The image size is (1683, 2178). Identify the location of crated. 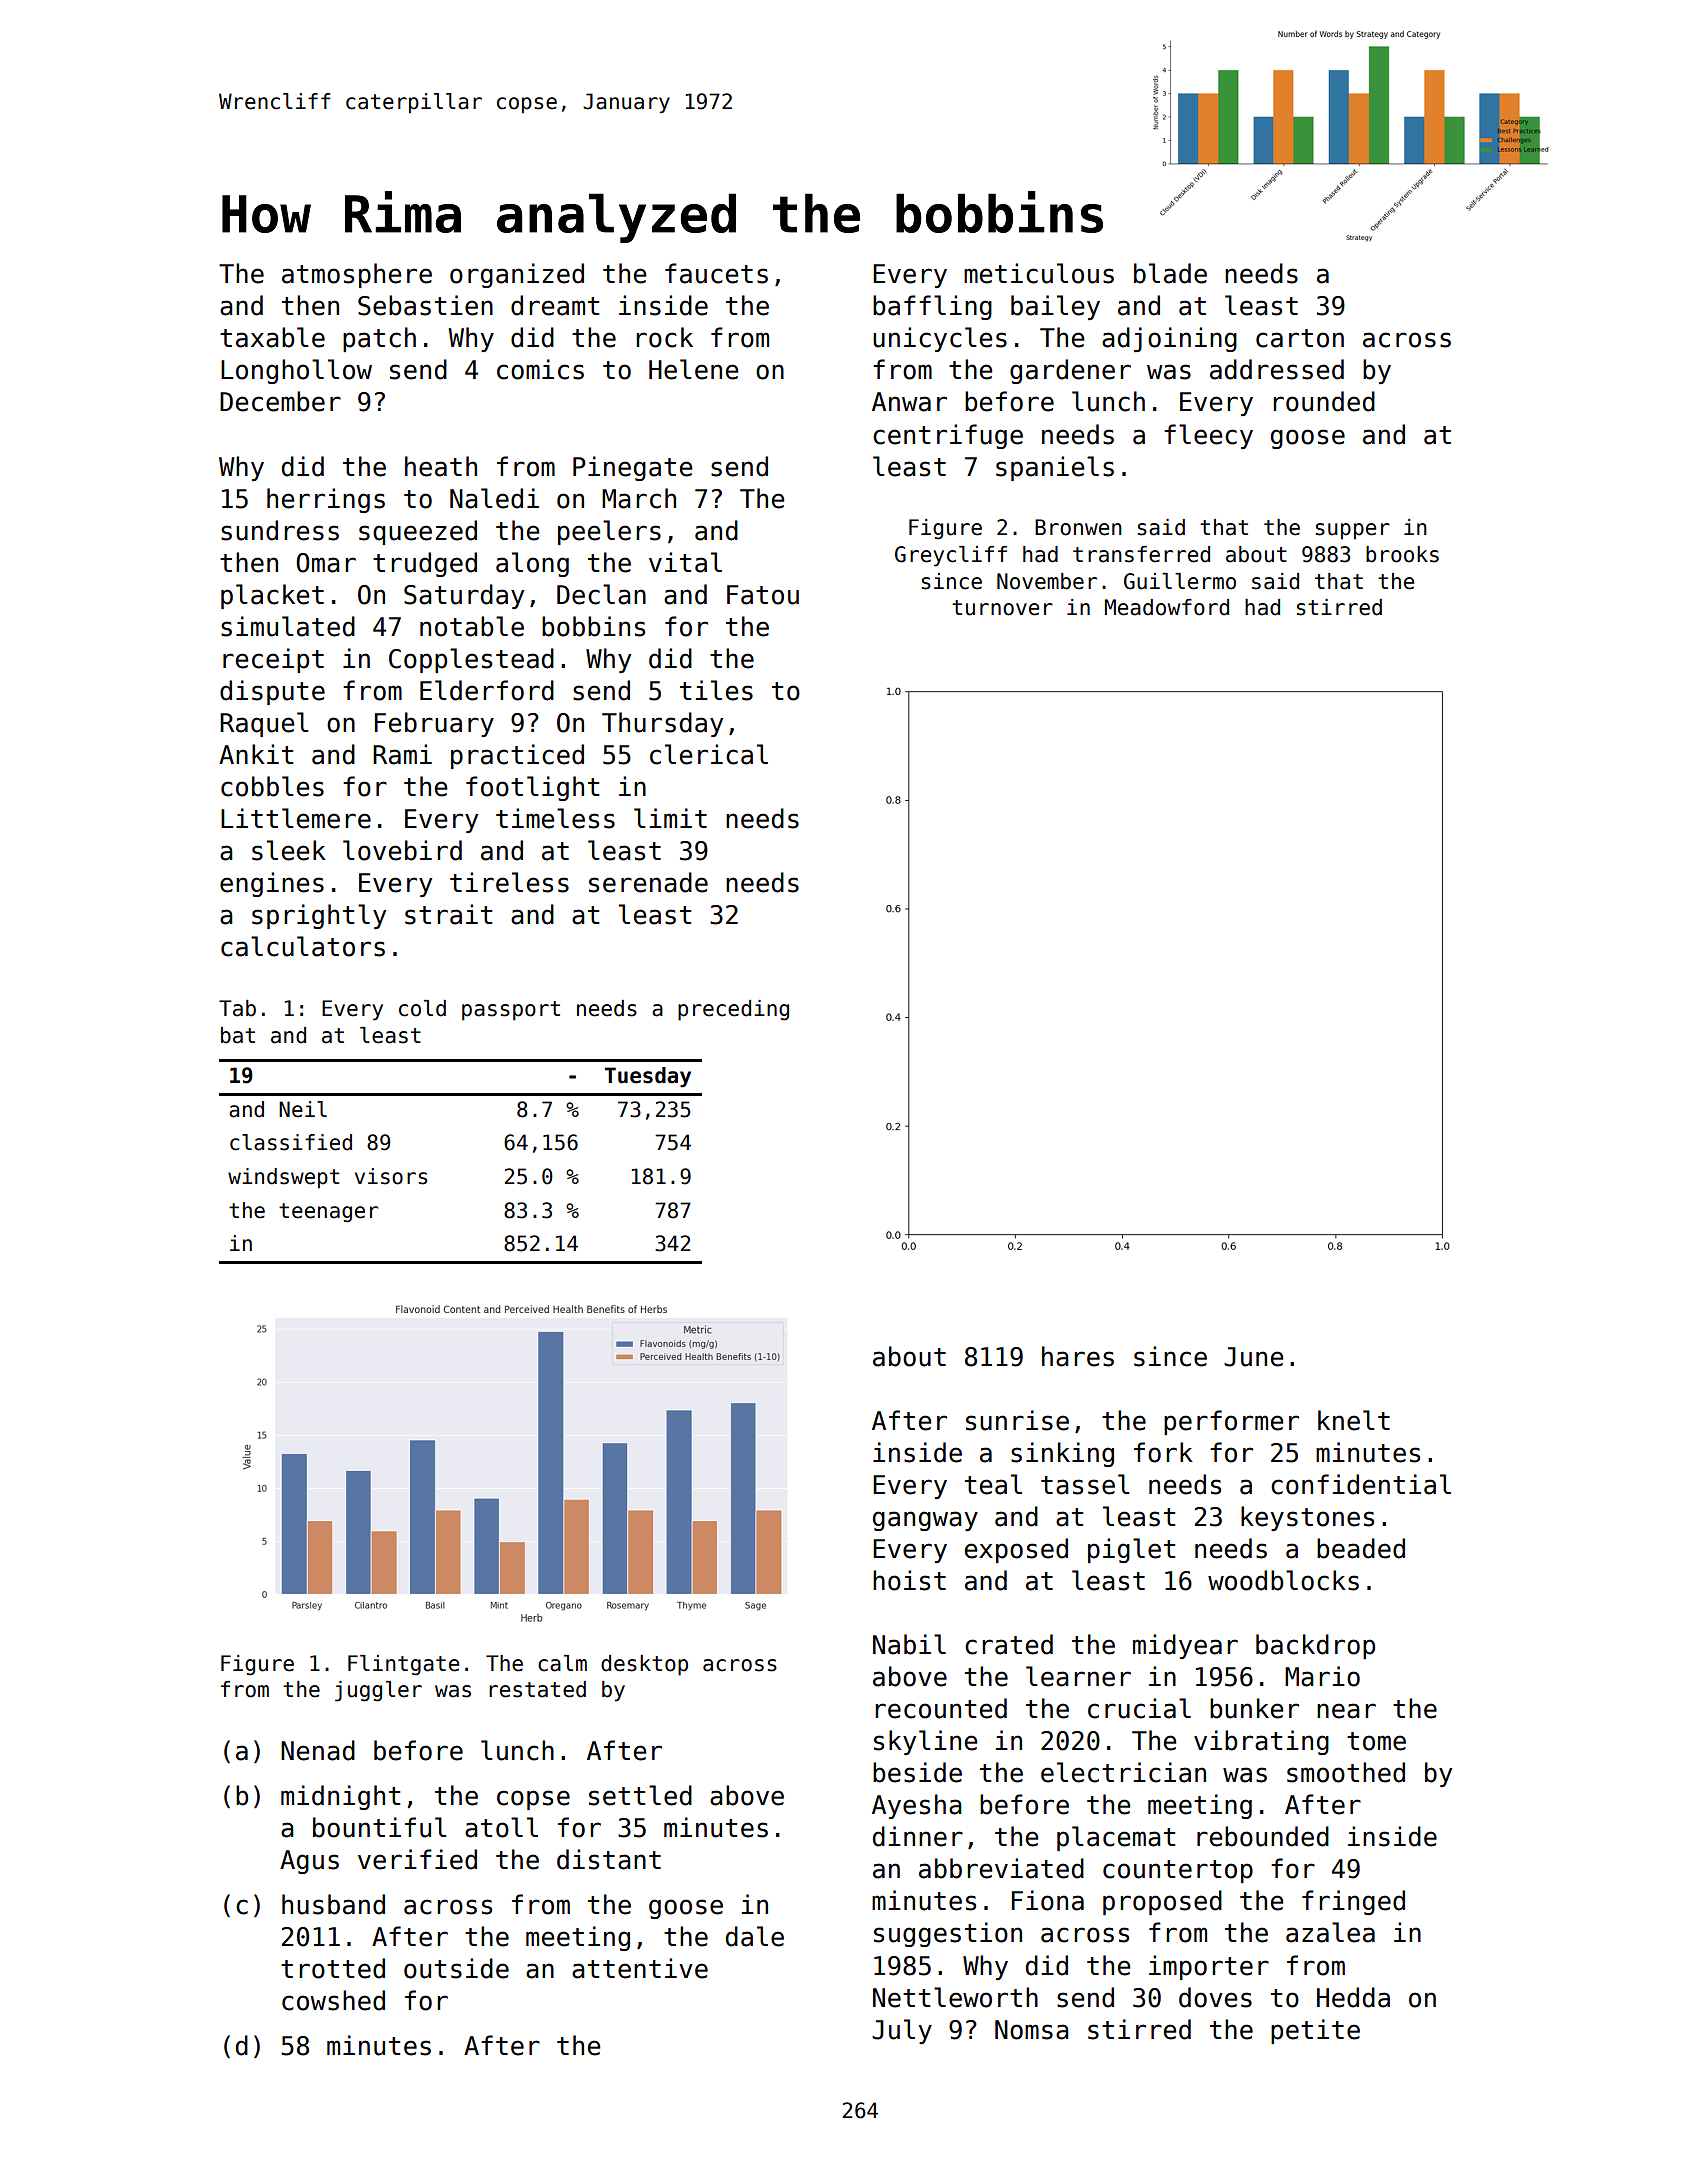
(1009, 1644).
